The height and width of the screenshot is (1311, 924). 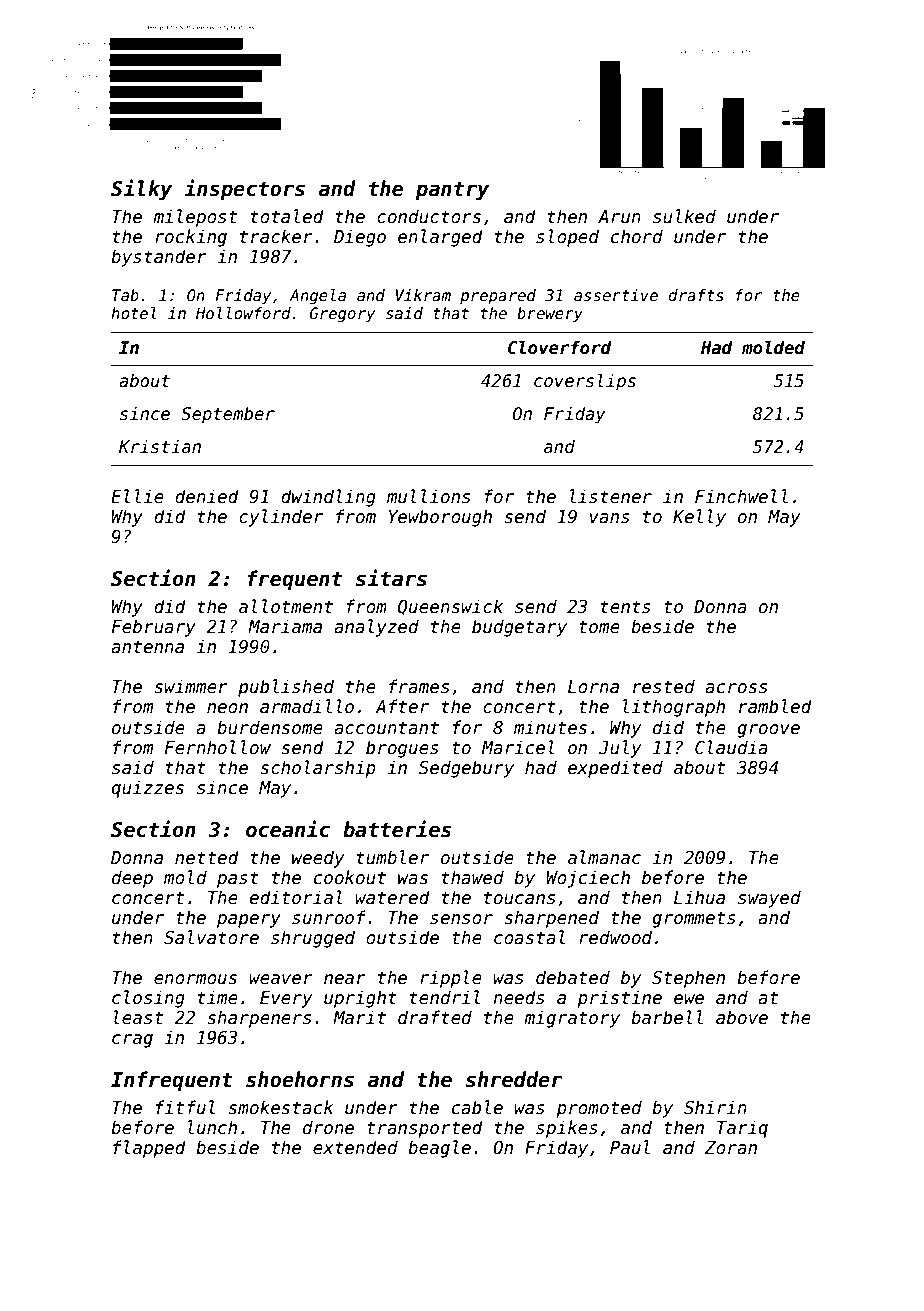 I want to click on mullions, so click(x=428, y=496).
